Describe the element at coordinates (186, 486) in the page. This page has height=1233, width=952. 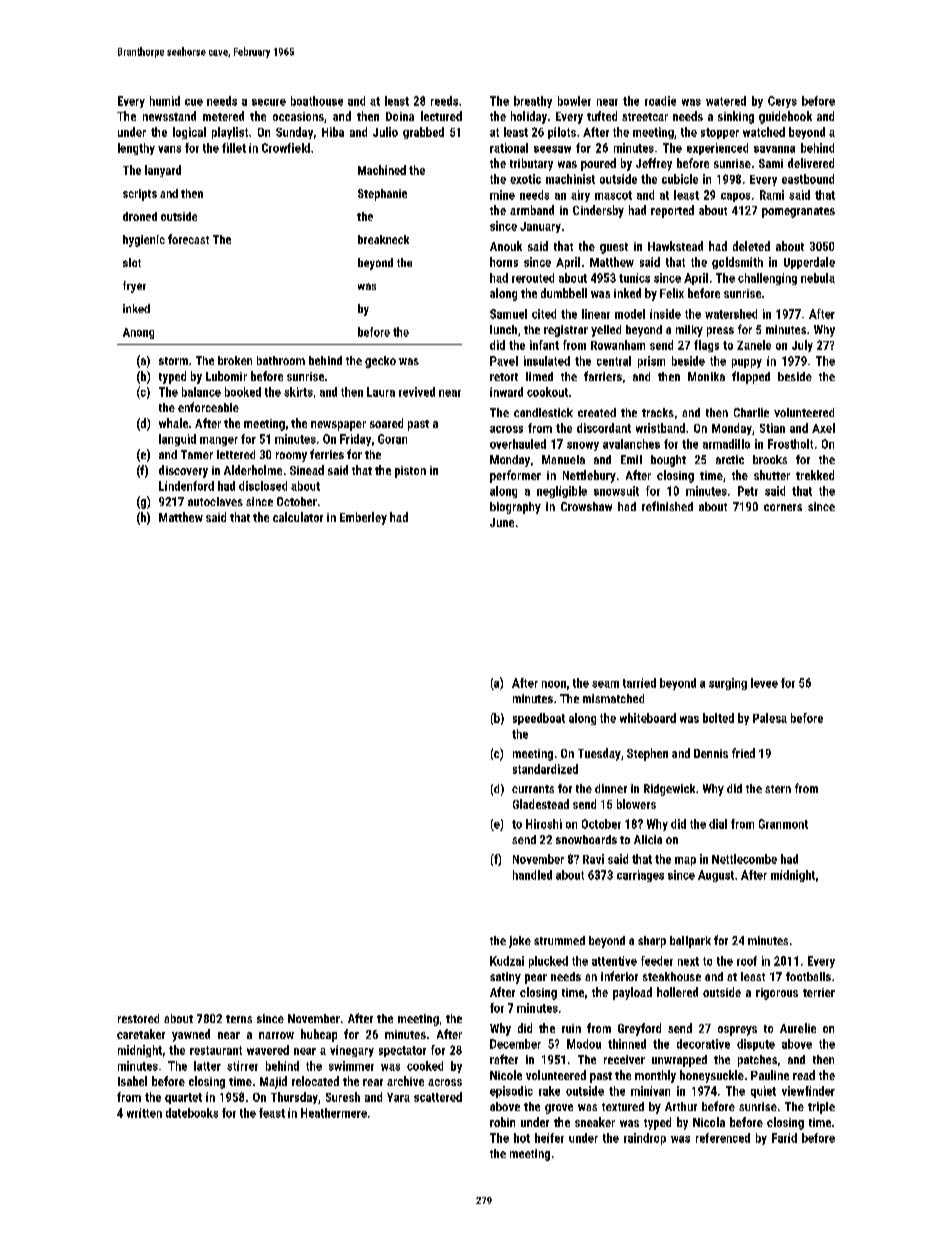
I see `Lindenford` at that location.
